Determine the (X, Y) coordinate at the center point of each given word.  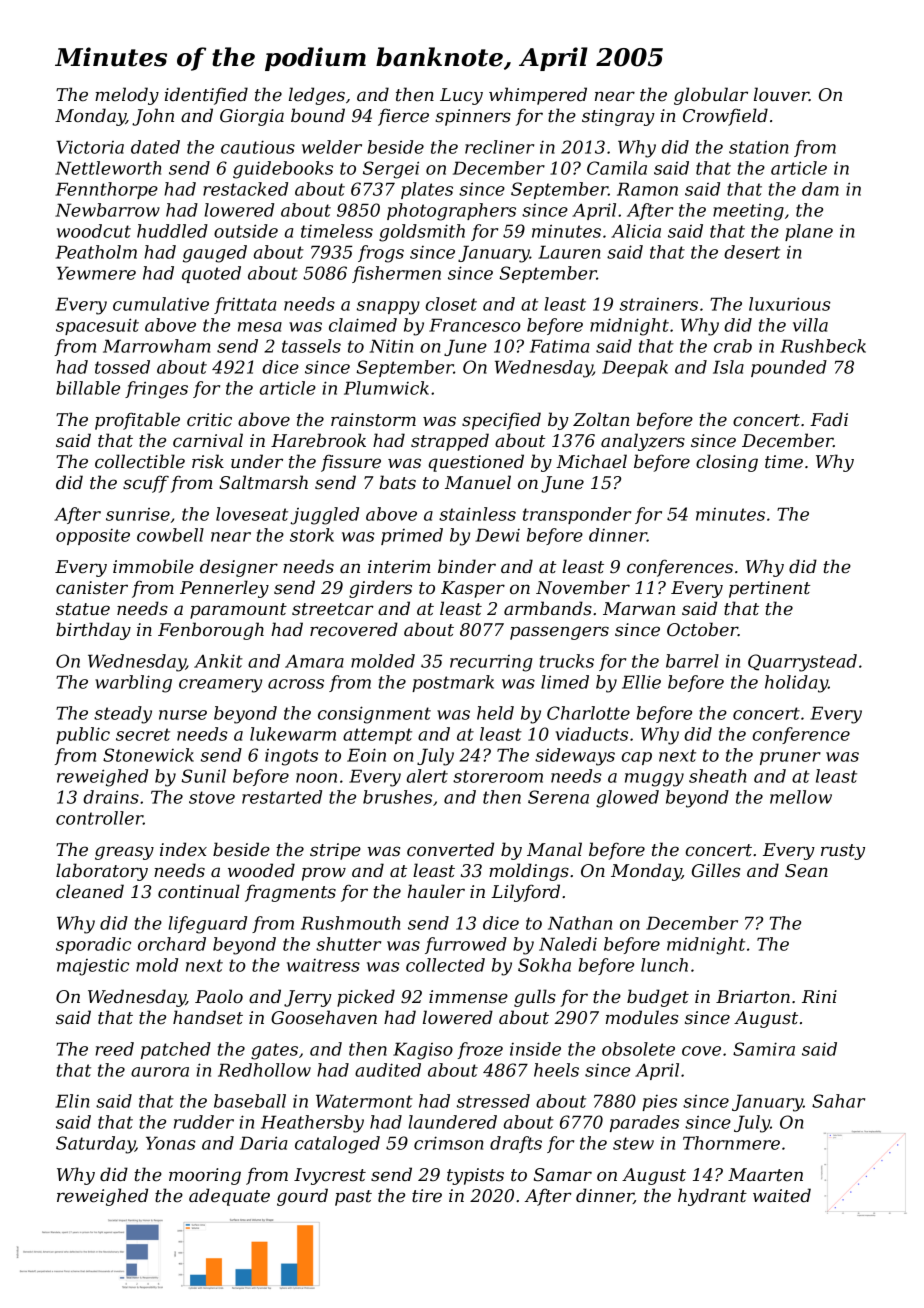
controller (99, 818)
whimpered (538, 96)
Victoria (90, 147)
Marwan (639, 608)
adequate (229, 1197)
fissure (351, 463)
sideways (575, 757)
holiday (796, 684)
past (353, 1198)
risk (208, 461)
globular (711, 96)
